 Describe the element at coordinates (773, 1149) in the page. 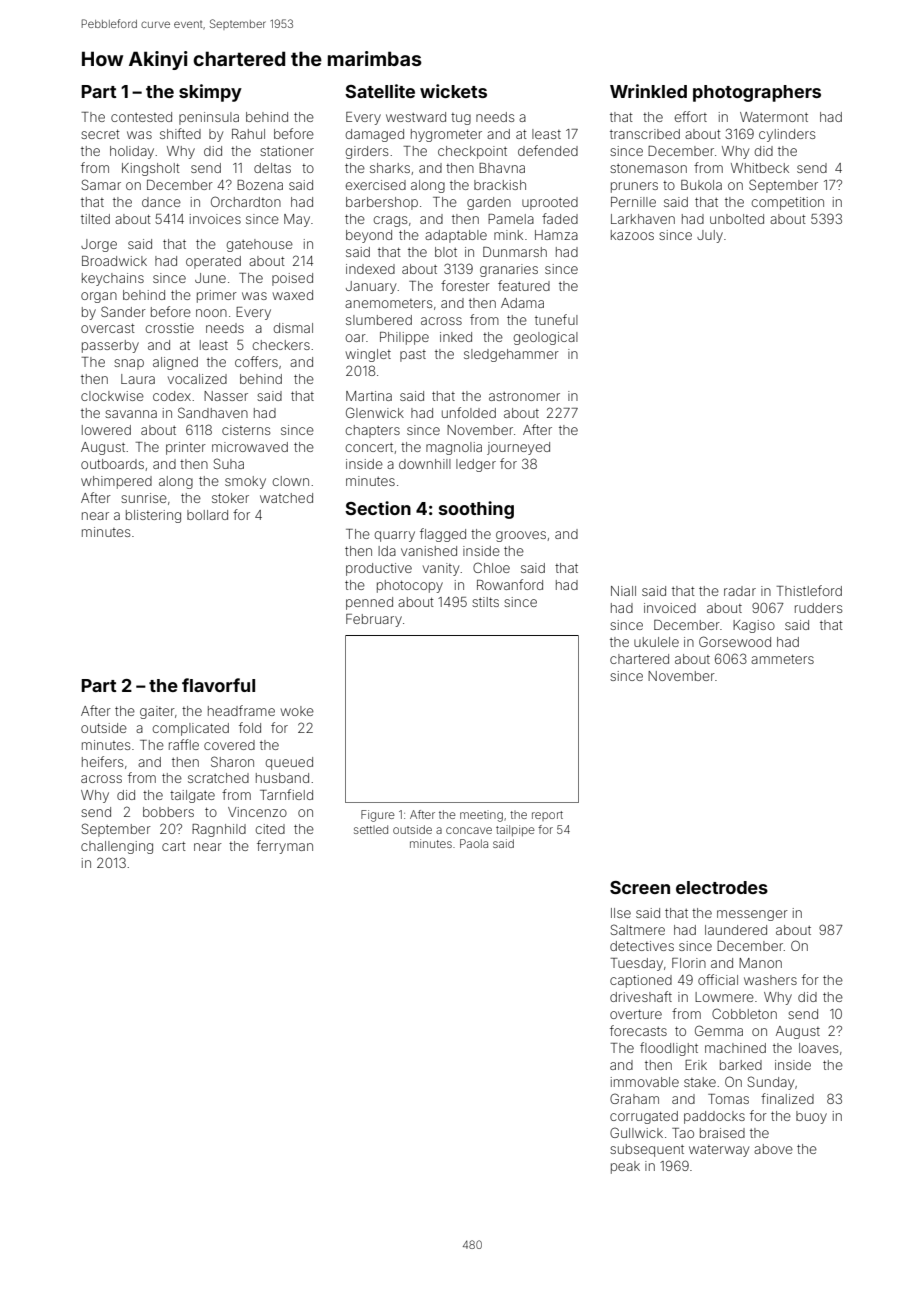

I see `above` at that location.
